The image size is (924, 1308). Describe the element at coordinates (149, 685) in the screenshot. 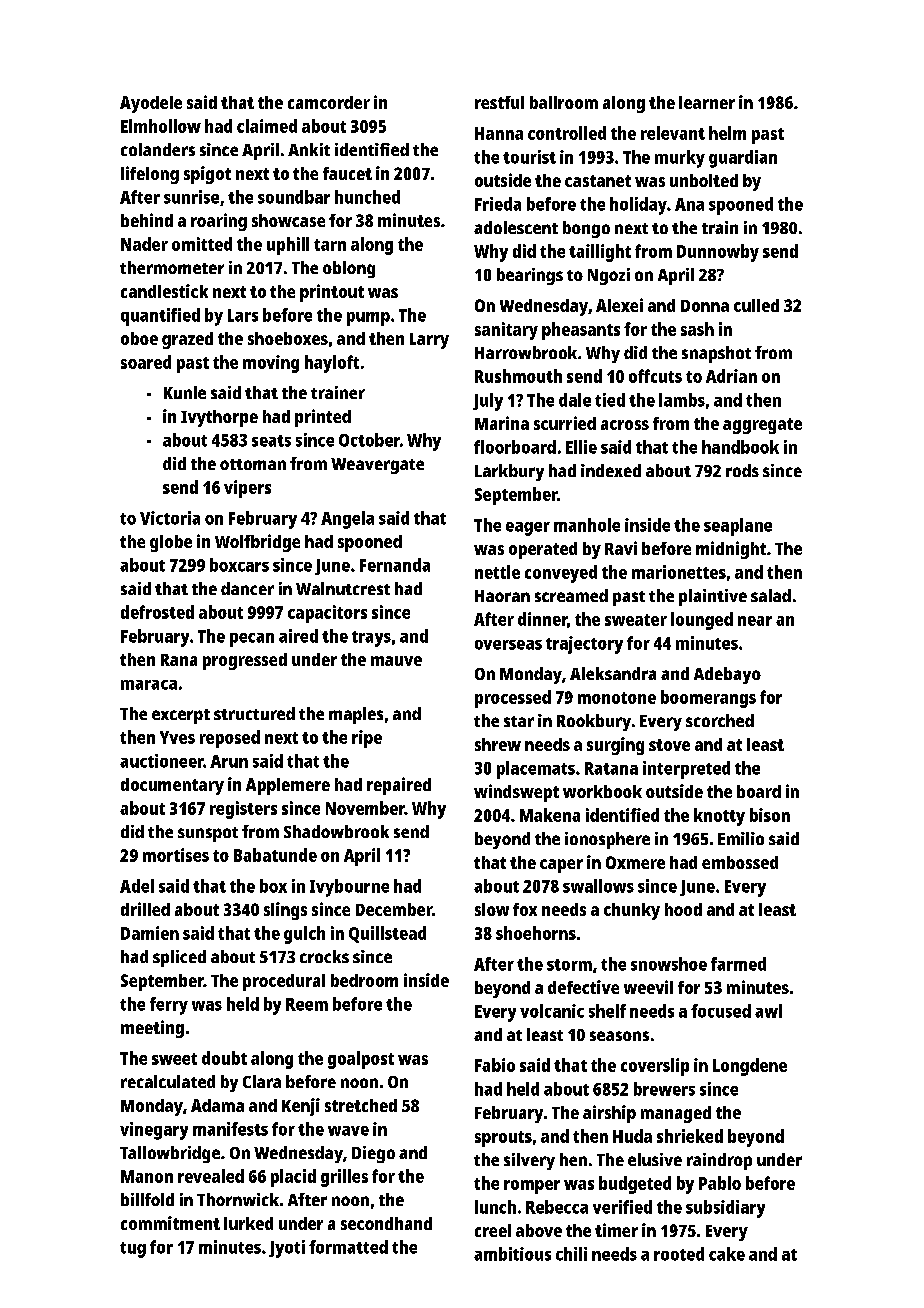

I see `maraca` at that location.
